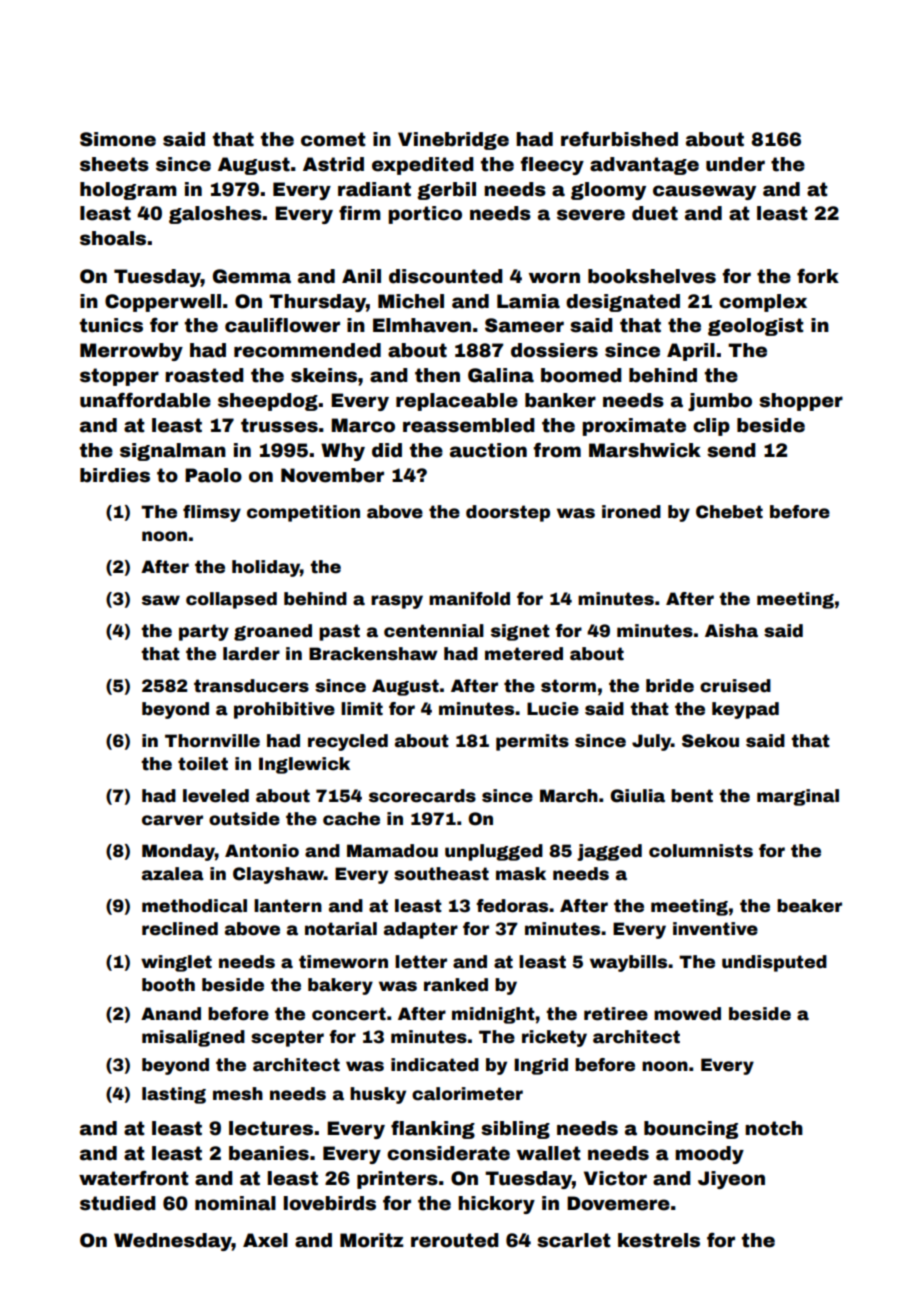 The image size is (924, 1314). Describe the element at coordinates (360, 212) in the image. I see `firm` at that location.
